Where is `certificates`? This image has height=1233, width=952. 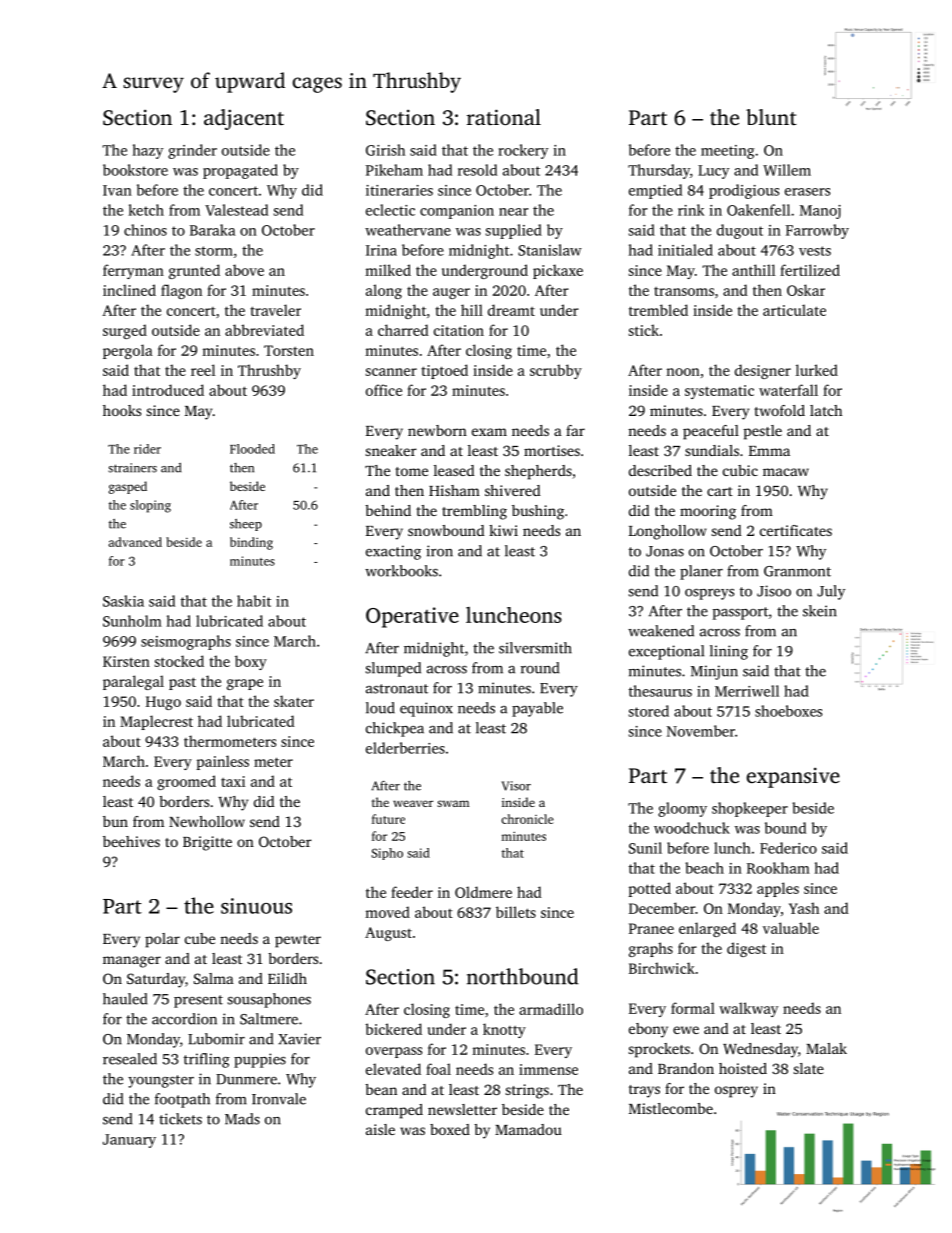 certificates is located at coordinates (796, 530).
